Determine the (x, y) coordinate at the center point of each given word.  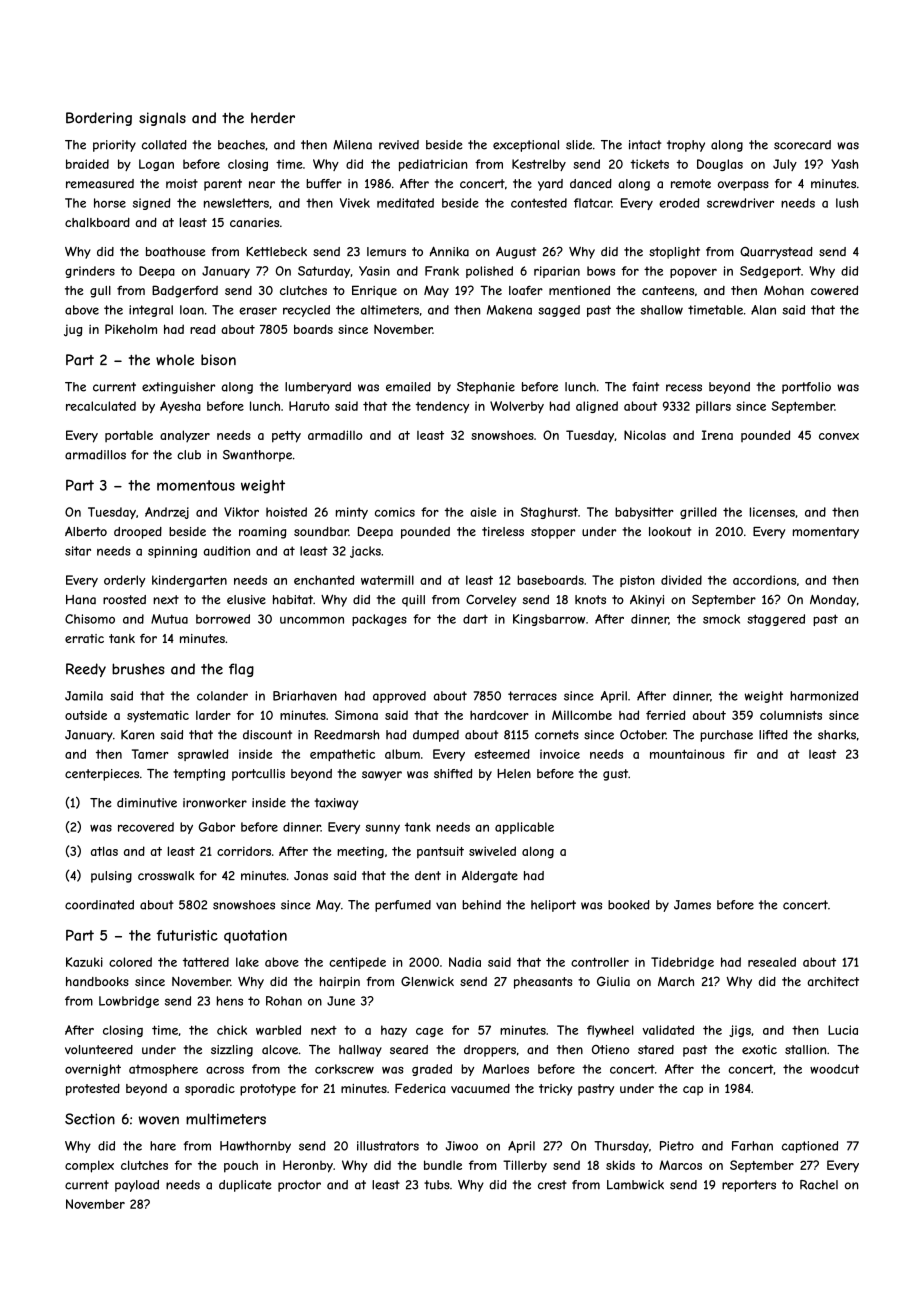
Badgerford (185, 291)
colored (130, 962)
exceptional (526, 146)
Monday (833, 601)
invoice (560, 754)
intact (645, 145)
